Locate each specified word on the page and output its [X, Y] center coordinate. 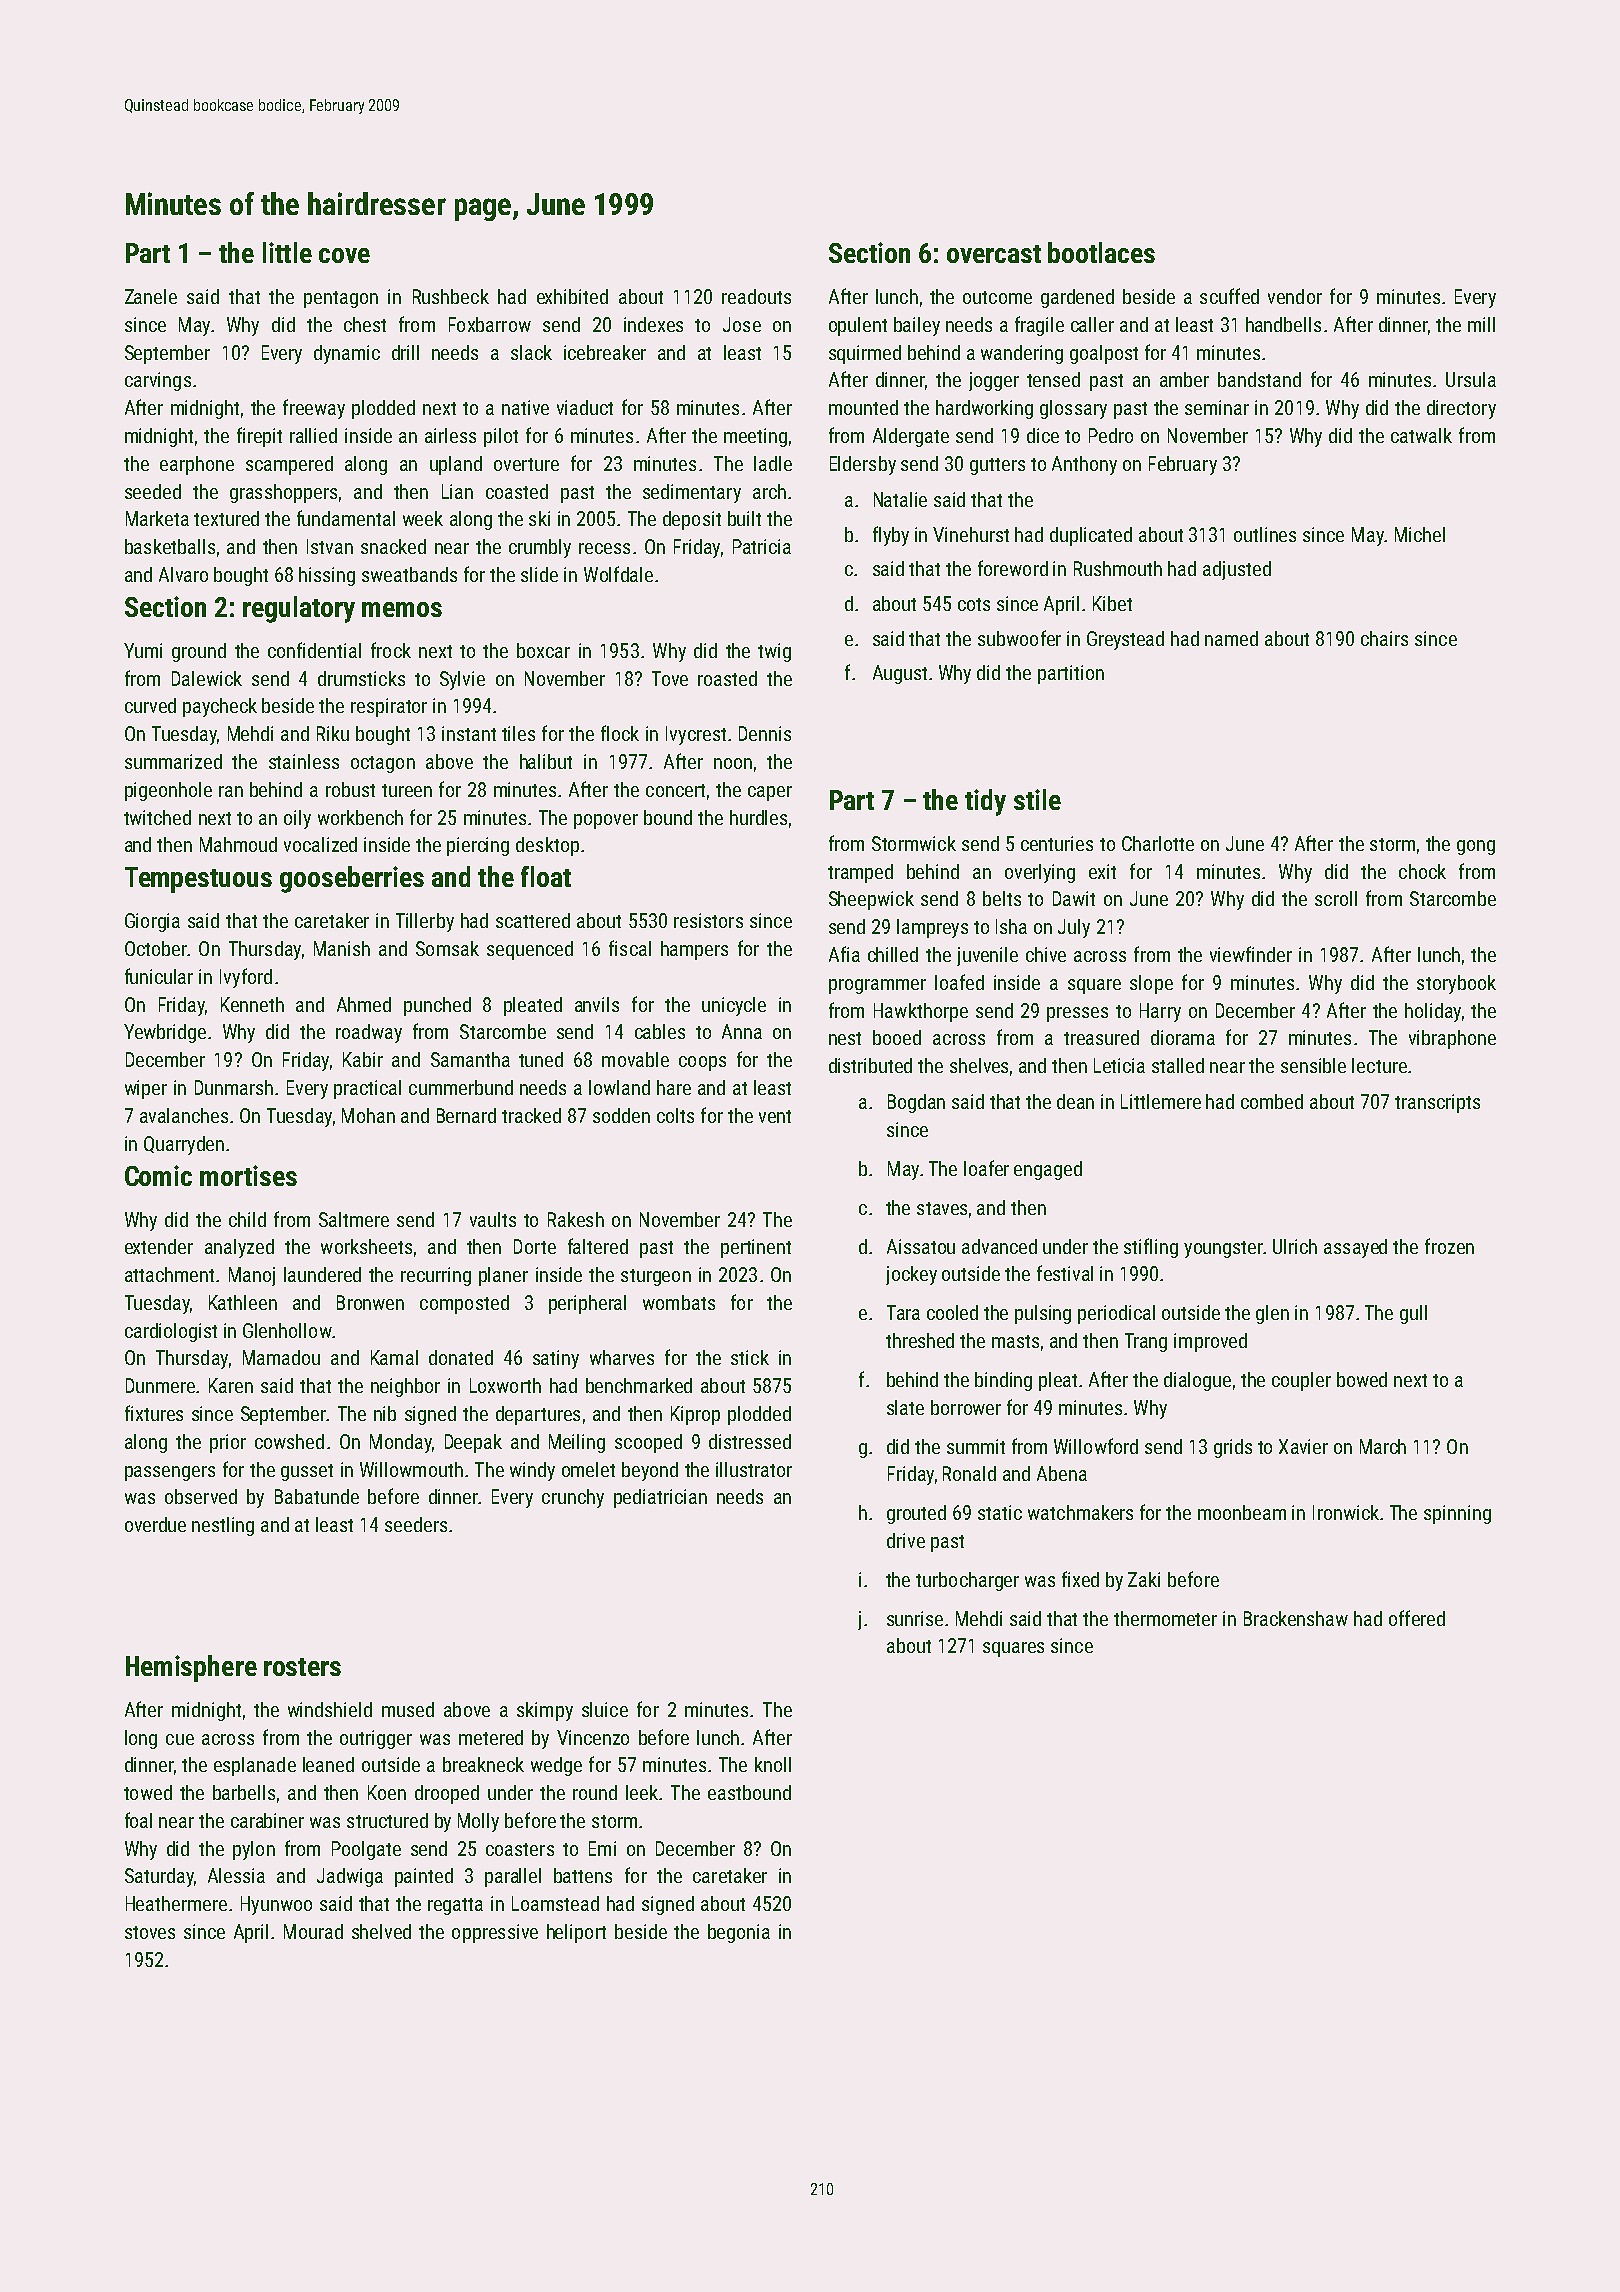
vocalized [320, 844]
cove [344, 255]
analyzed [239, 1248]
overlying [1040, 873]
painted [424, 1877]
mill [1481, 324]
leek [642, 1792]
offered [1417, 1618]
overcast [994, 254]
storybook [1456, 984]
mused [408, 1709]
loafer [986, 1168]
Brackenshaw [1296, 1618]
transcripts [1437, 1103]
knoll [773, 1764]
